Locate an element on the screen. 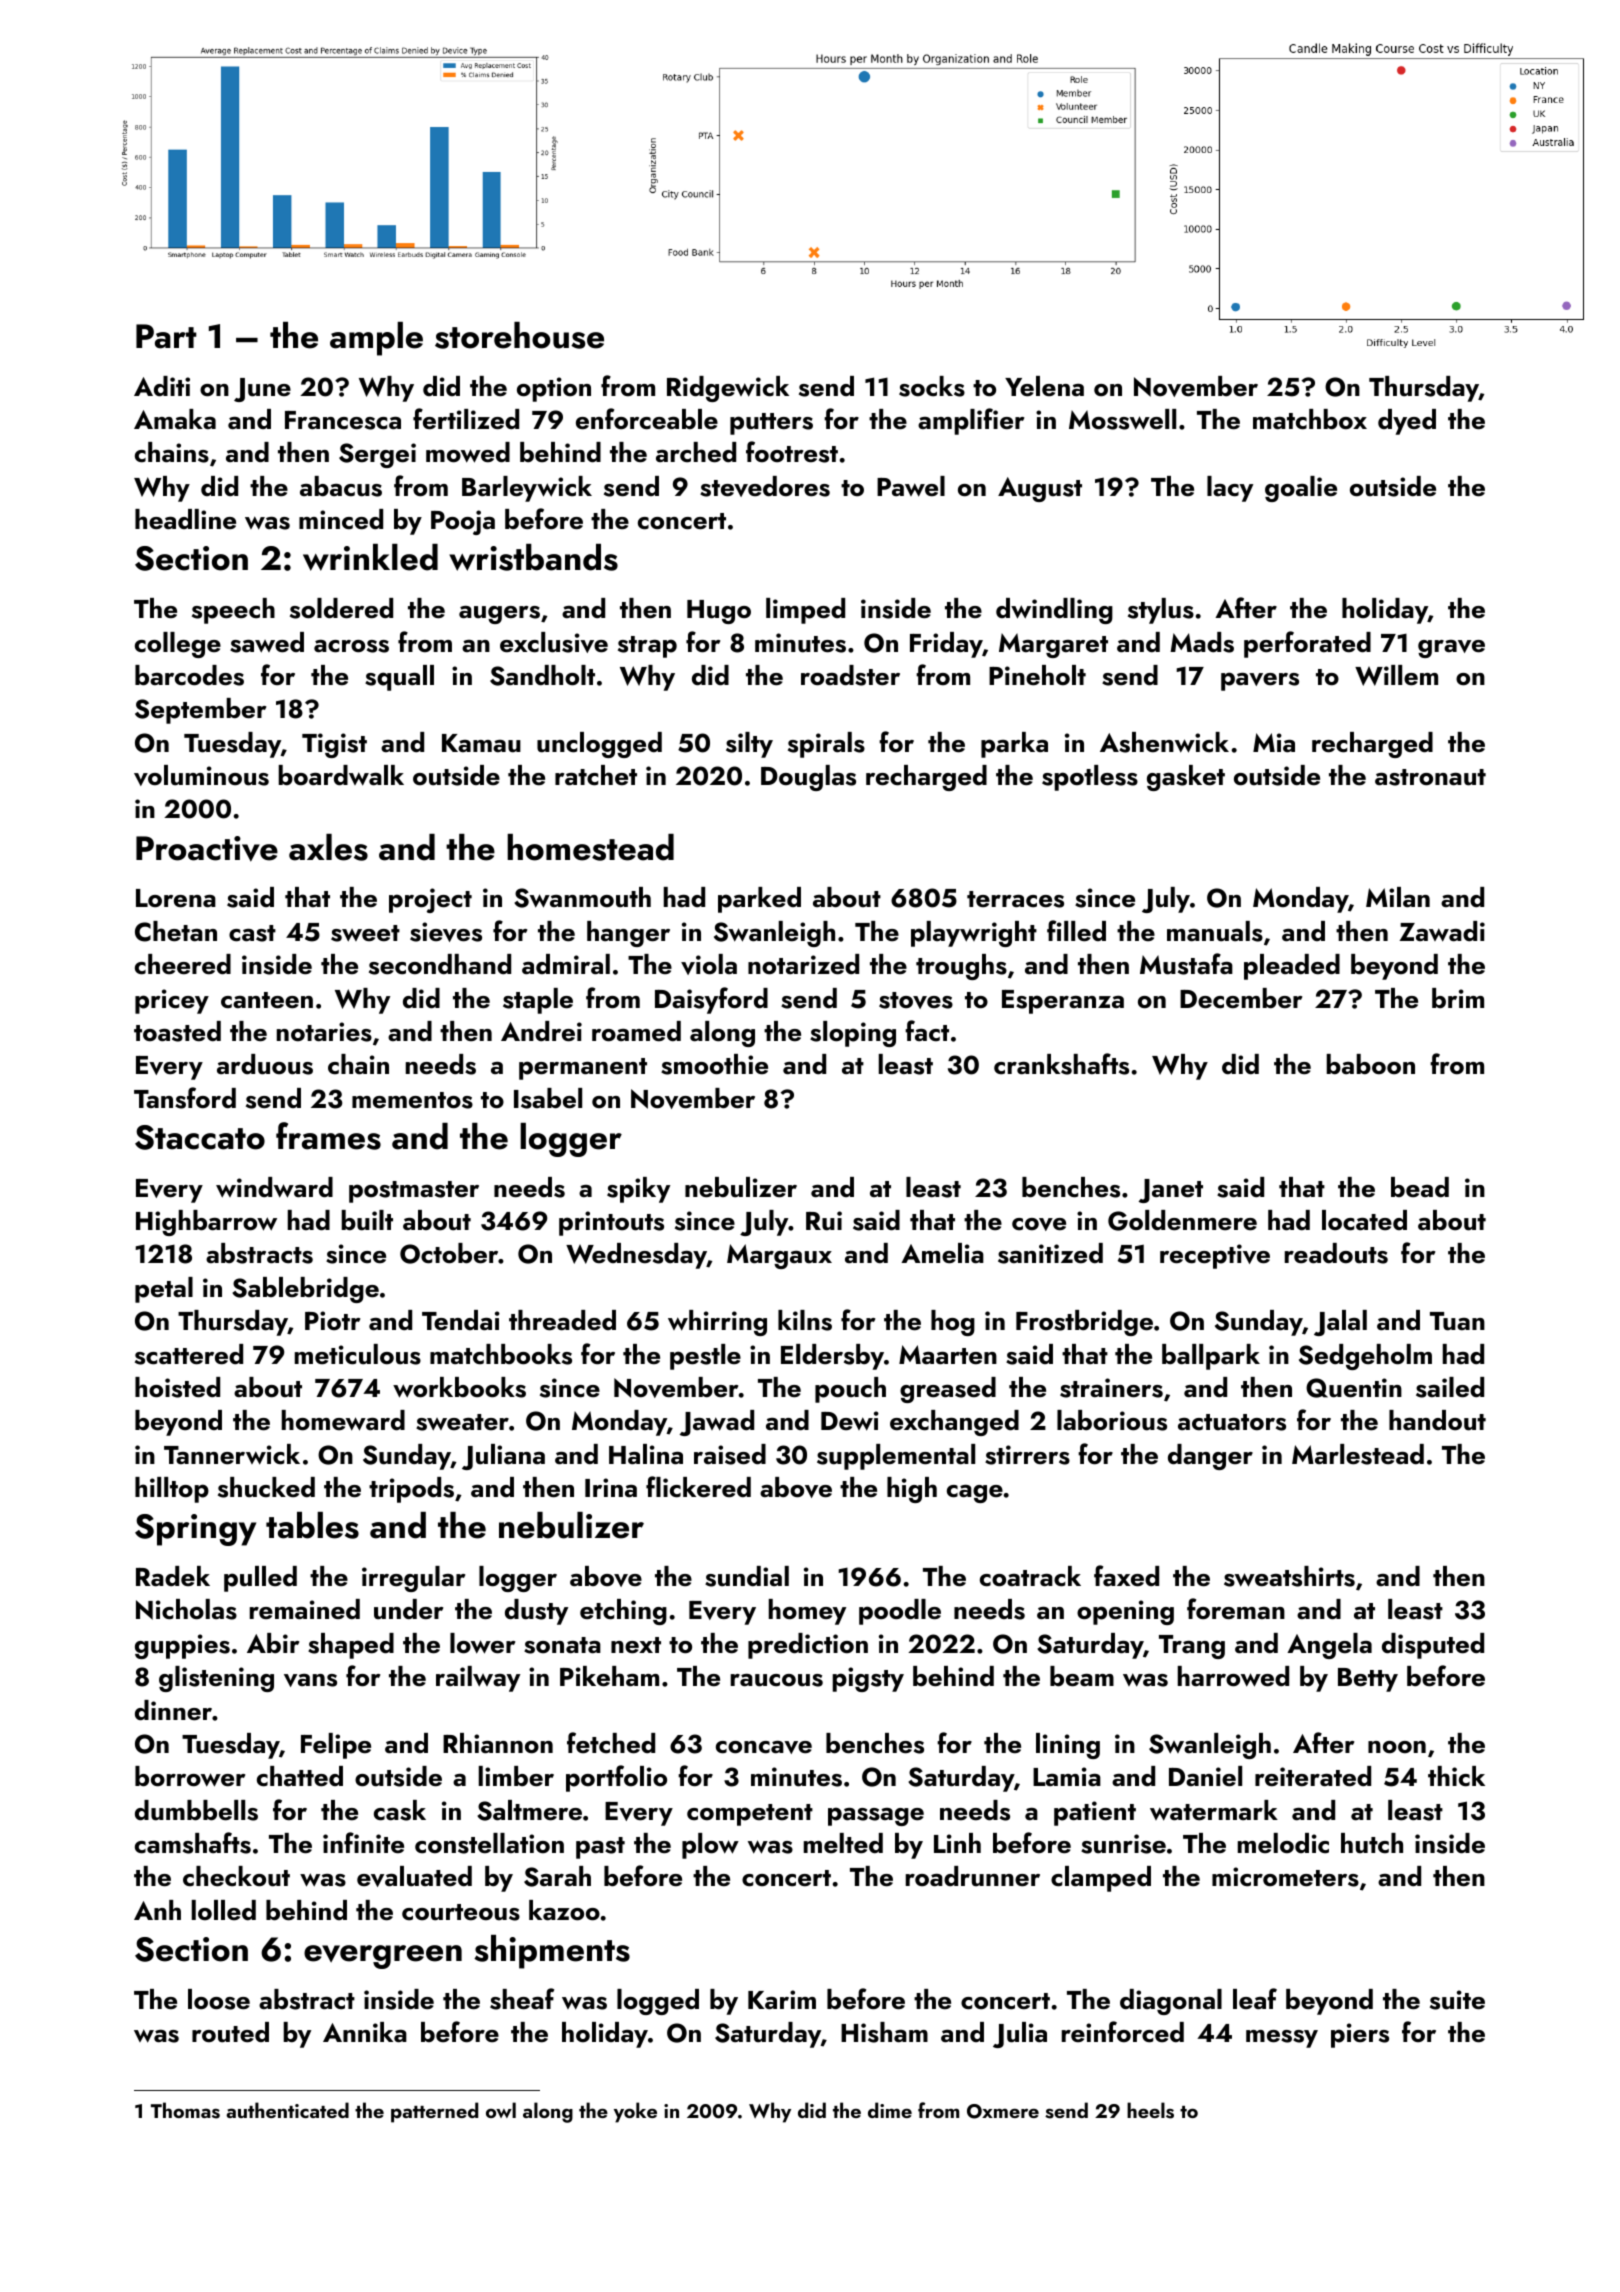  voluminous is located at coordinates (201, 775).
